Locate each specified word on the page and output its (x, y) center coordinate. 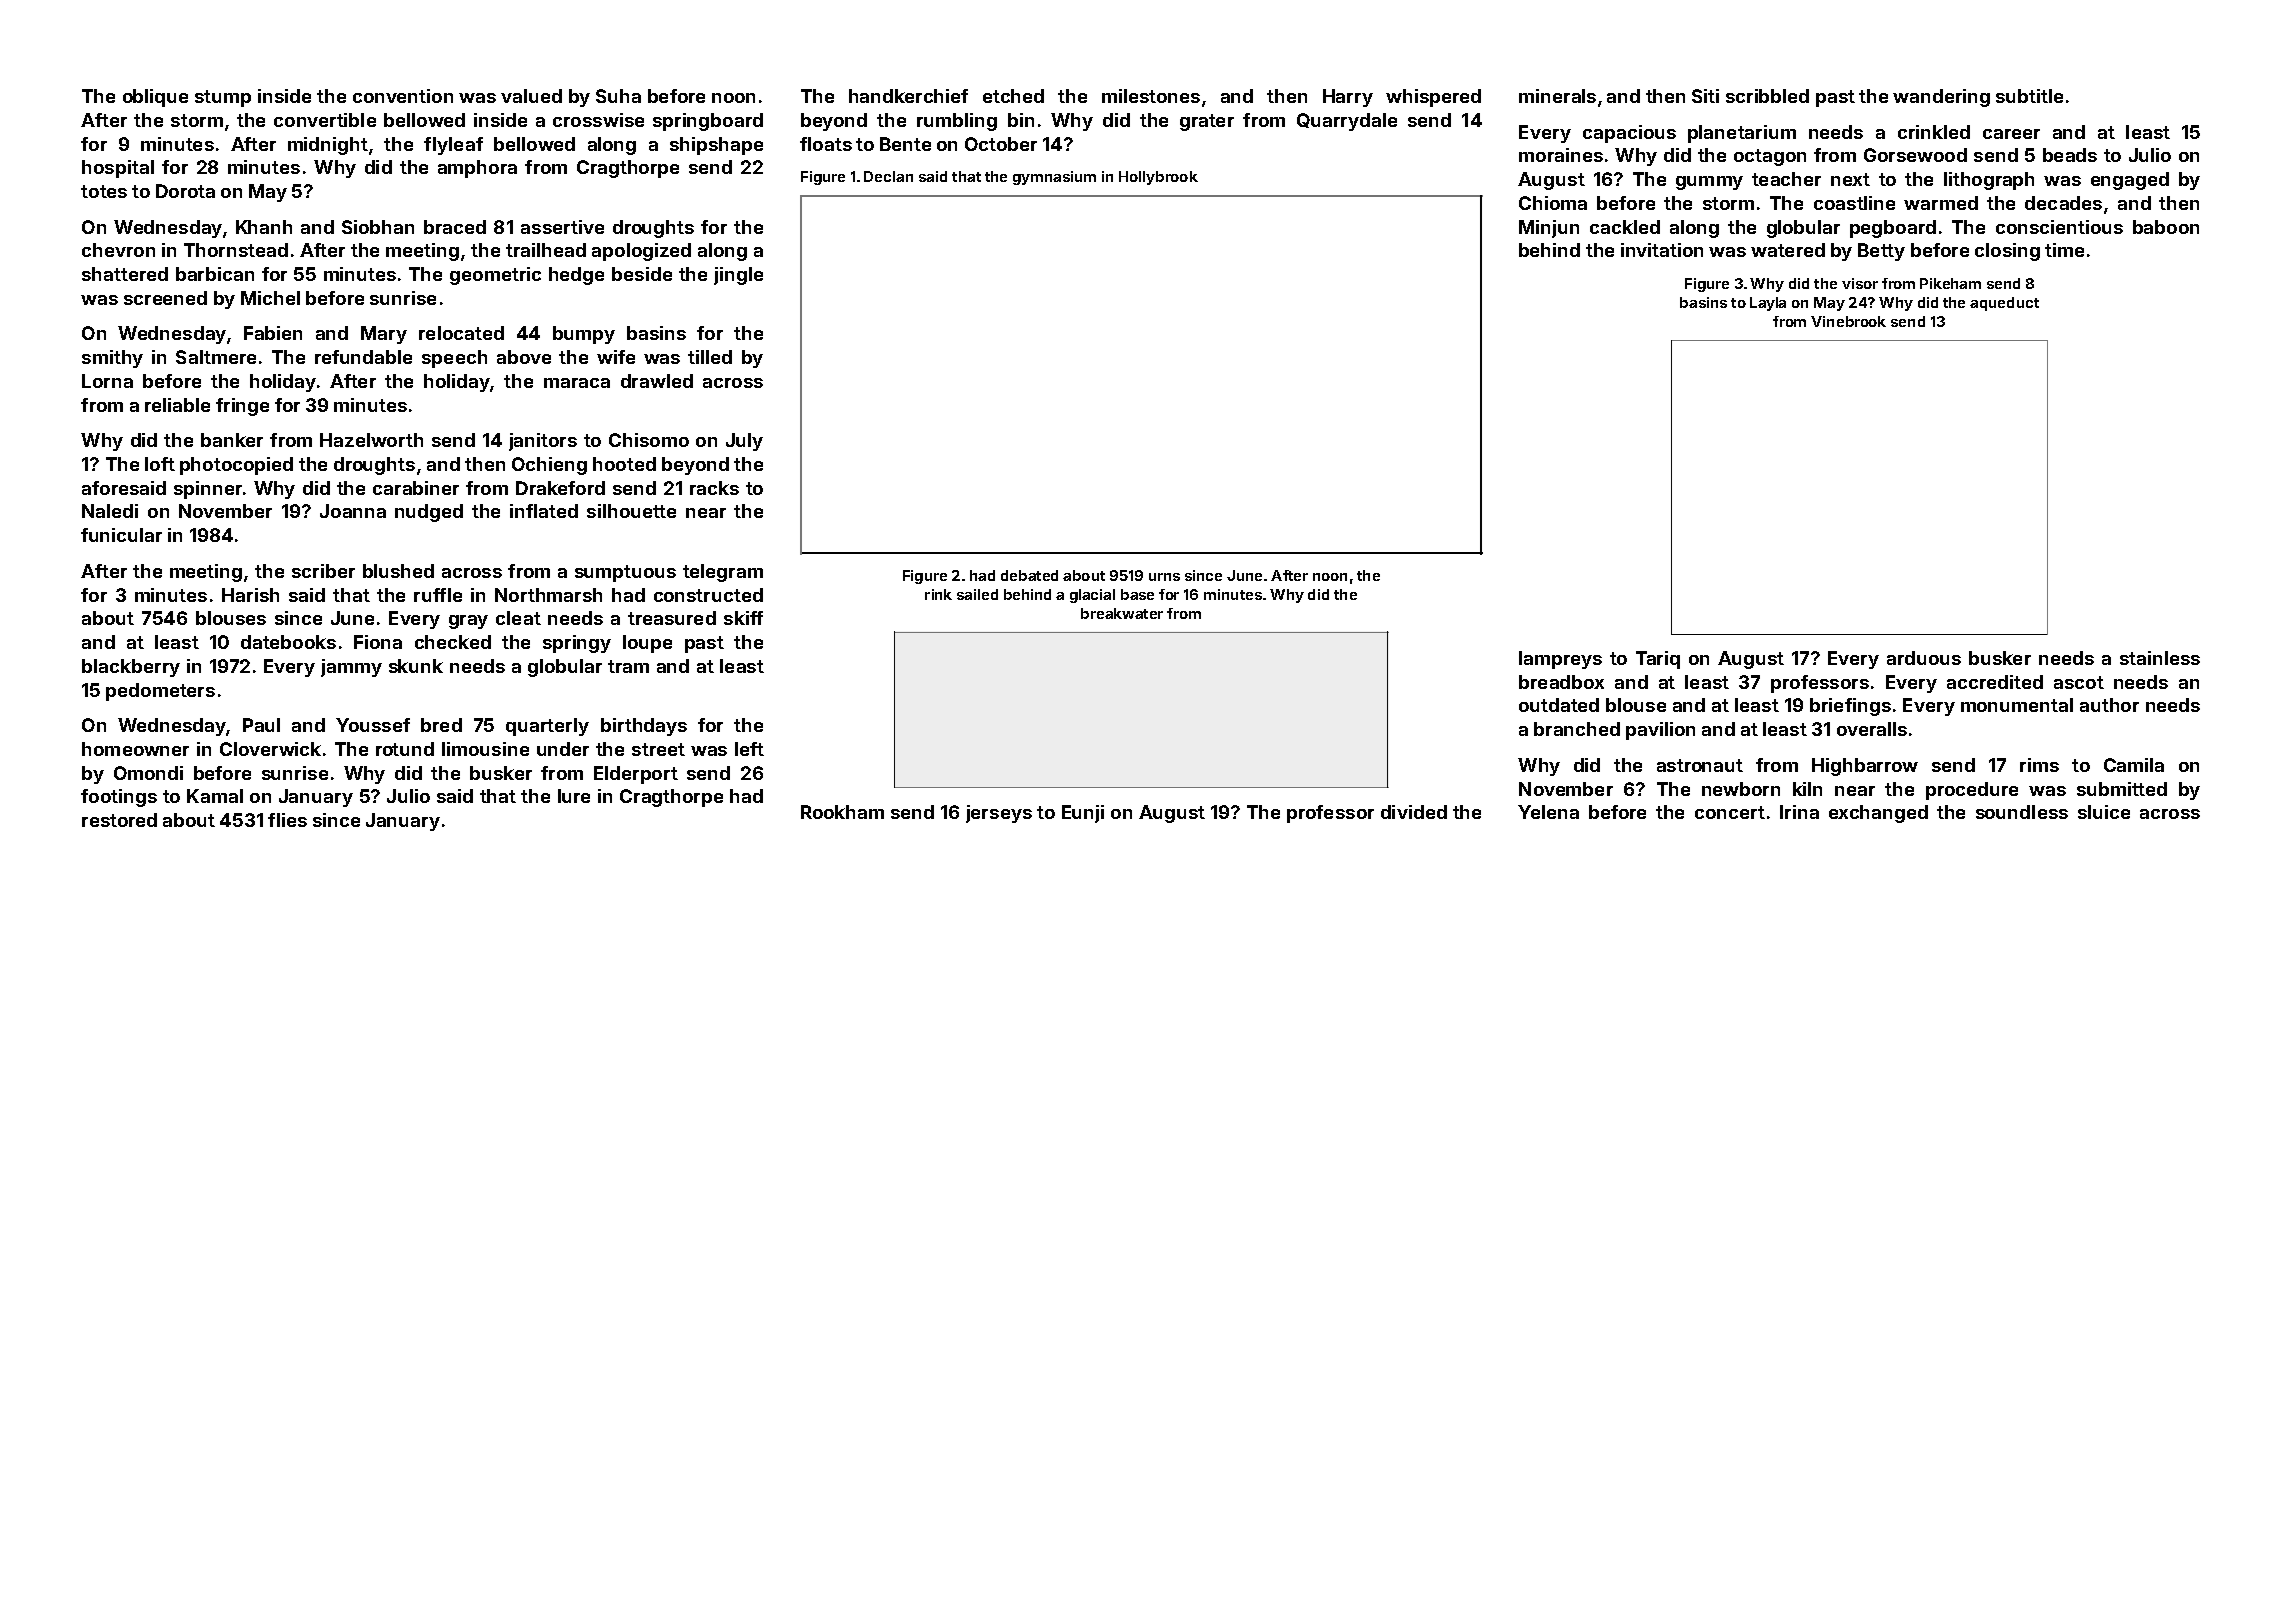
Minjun (1549, 229)
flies (287, 820)
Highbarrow (1865, 767)
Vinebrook (1848, 321)
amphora (477, 169)
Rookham (842, 812)
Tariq (1658, 660)
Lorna (107, 381)
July (744, 442)
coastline (1854, 203)
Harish (250, 595)
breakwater (1122, 613)
